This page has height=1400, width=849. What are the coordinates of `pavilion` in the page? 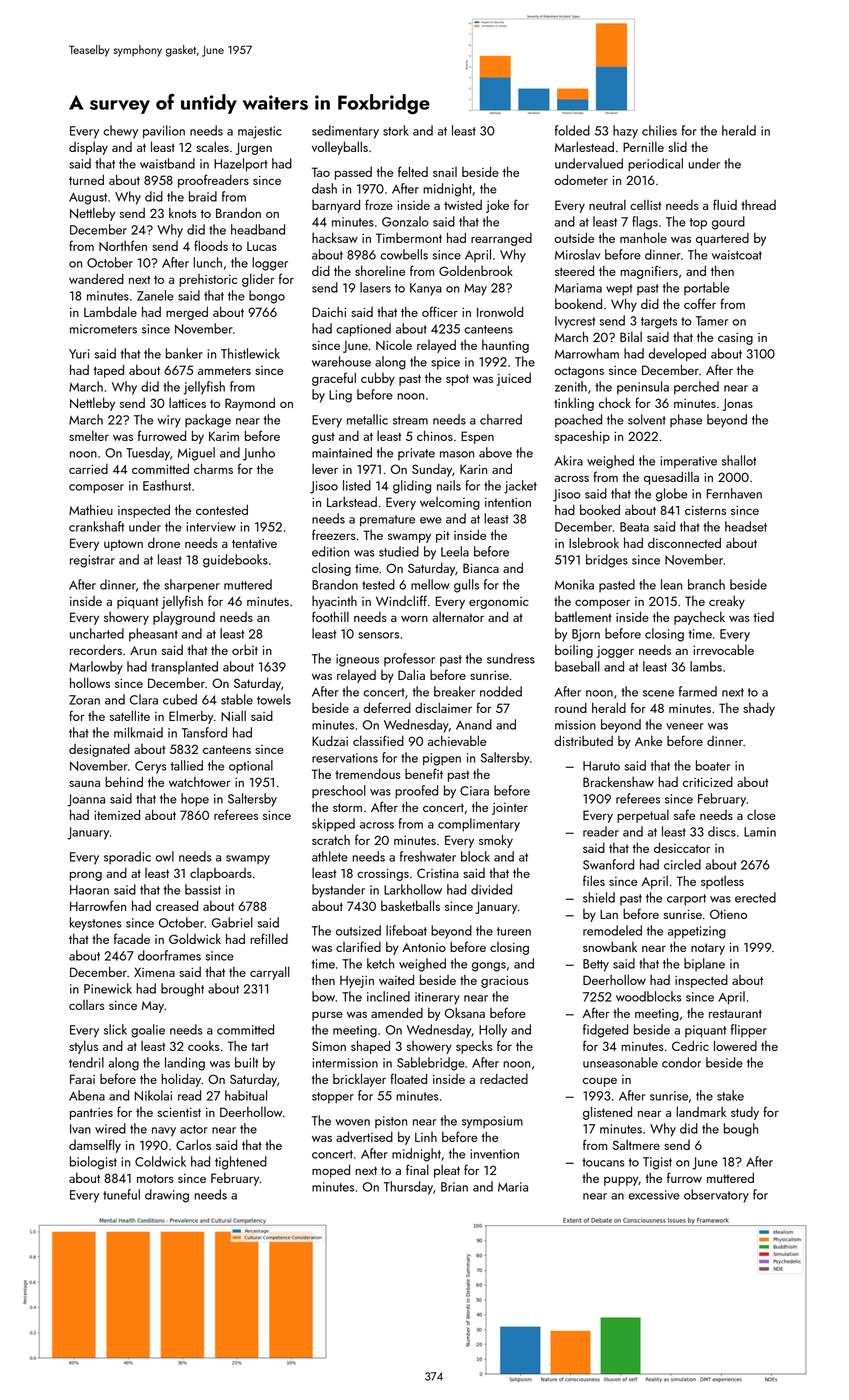 It's located at (164, 132).
